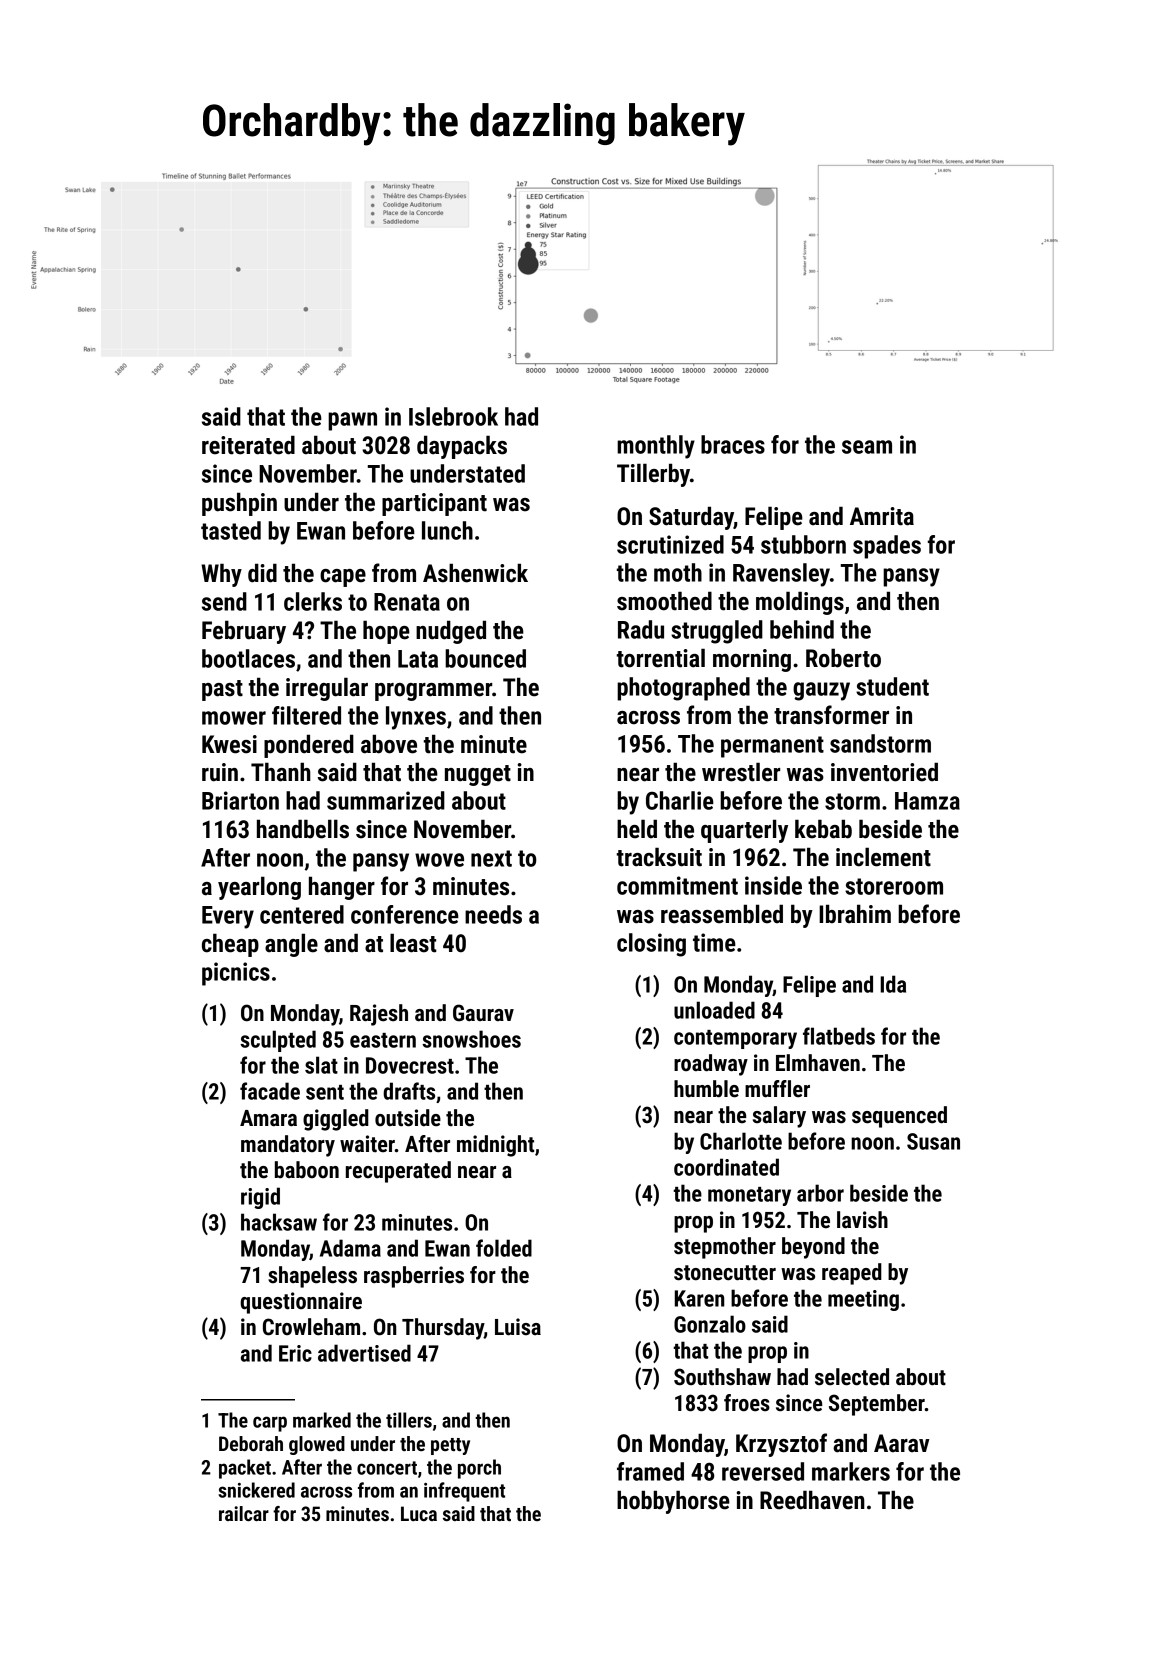  I want to click on markers, so click(851, 1471).
